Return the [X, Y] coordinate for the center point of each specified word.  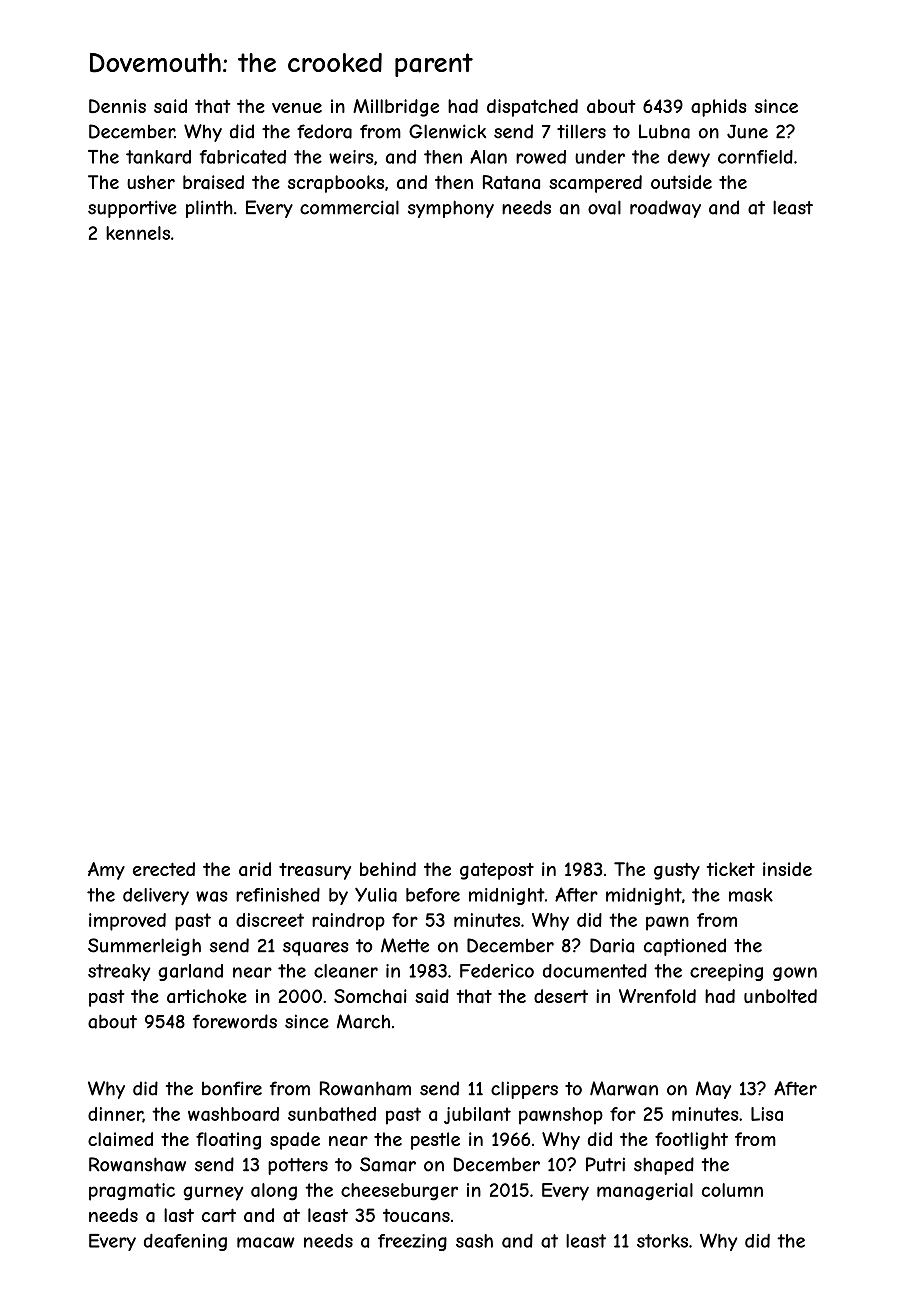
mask [751, 895]
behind [388, 869]
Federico [497, 971]
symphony [451, 209]
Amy [106, 871]
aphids [719, 108]
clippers [524, 1090]
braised [213, 182]
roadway [665, 209]
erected [164, 869]
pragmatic [132, 1192]
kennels [138, 233]
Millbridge [396, 108]
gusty [677, 871]
